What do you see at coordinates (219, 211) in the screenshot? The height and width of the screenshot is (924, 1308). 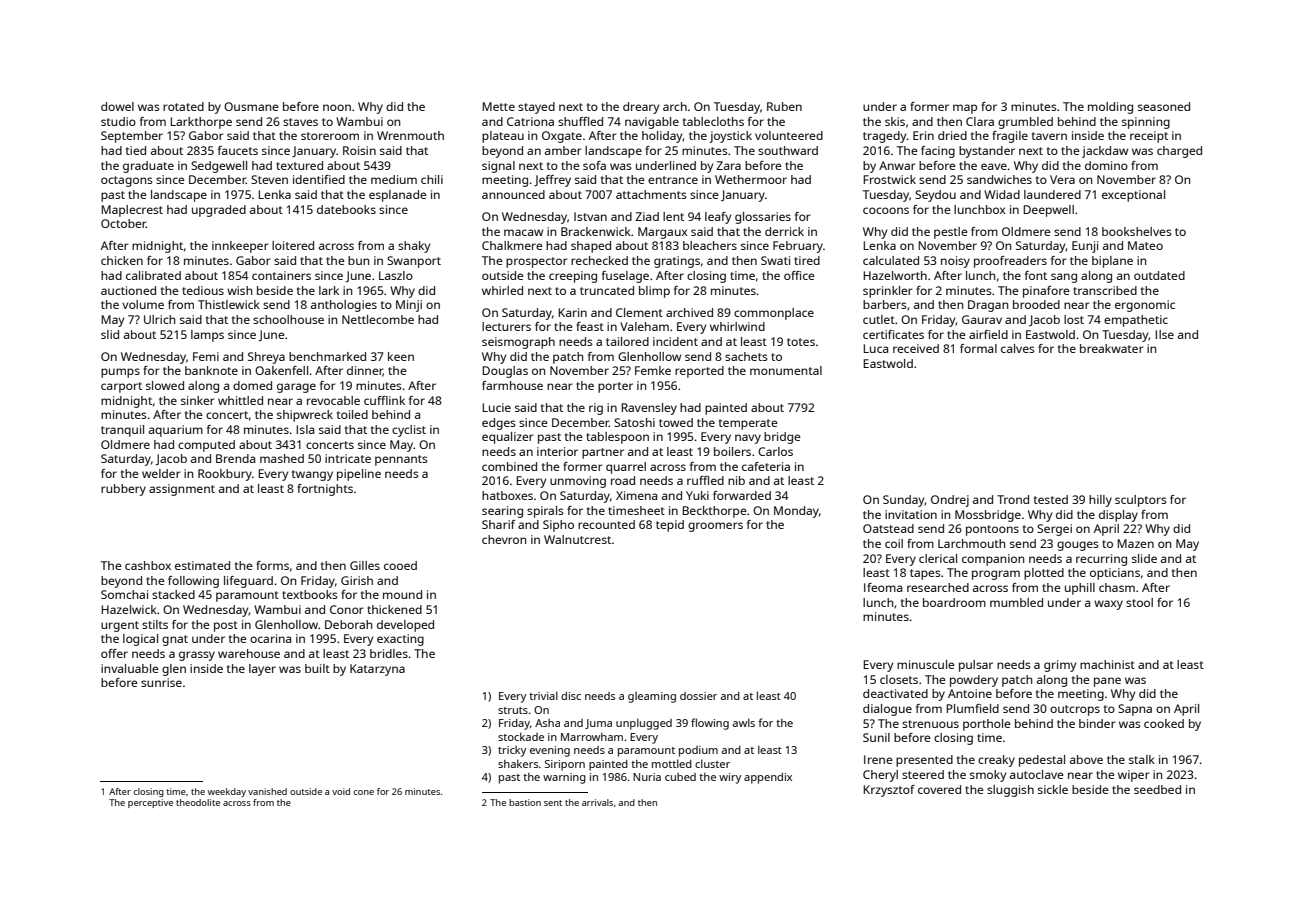 I see `upgraded` at bounding box center [219, 211].
